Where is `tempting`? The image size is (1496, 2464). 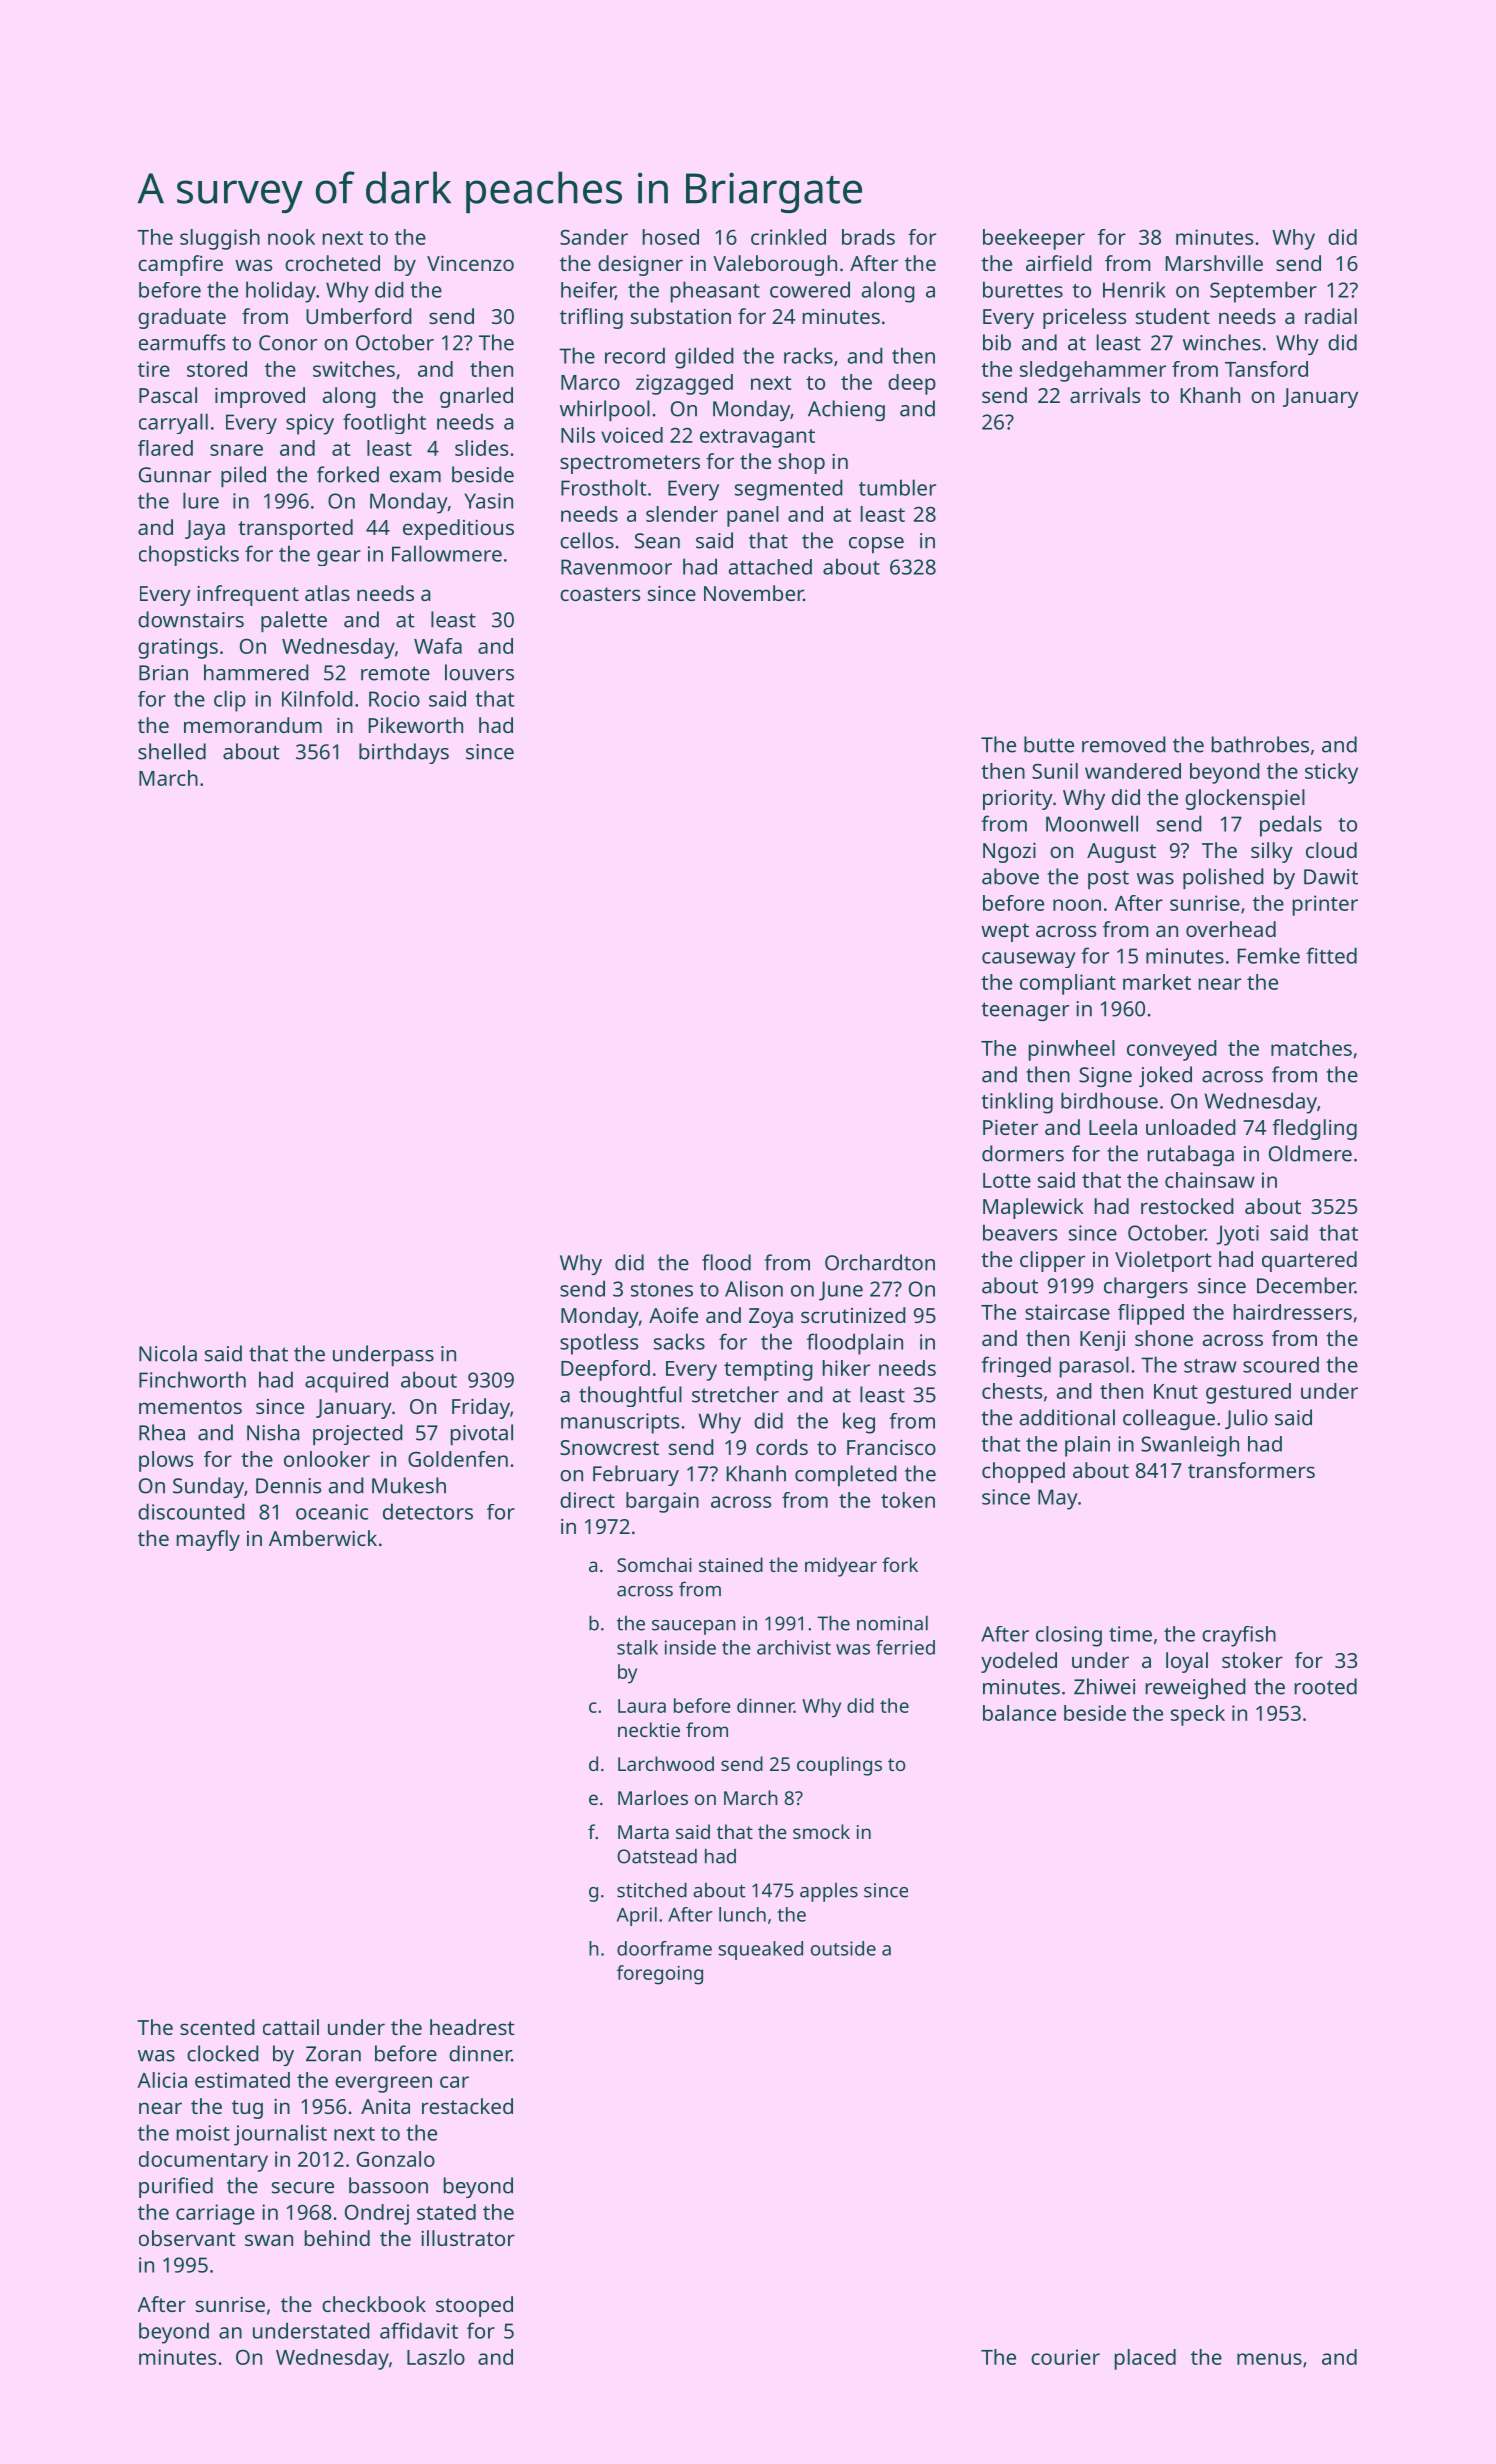
tempting is located at coordinates (768, 1370).
